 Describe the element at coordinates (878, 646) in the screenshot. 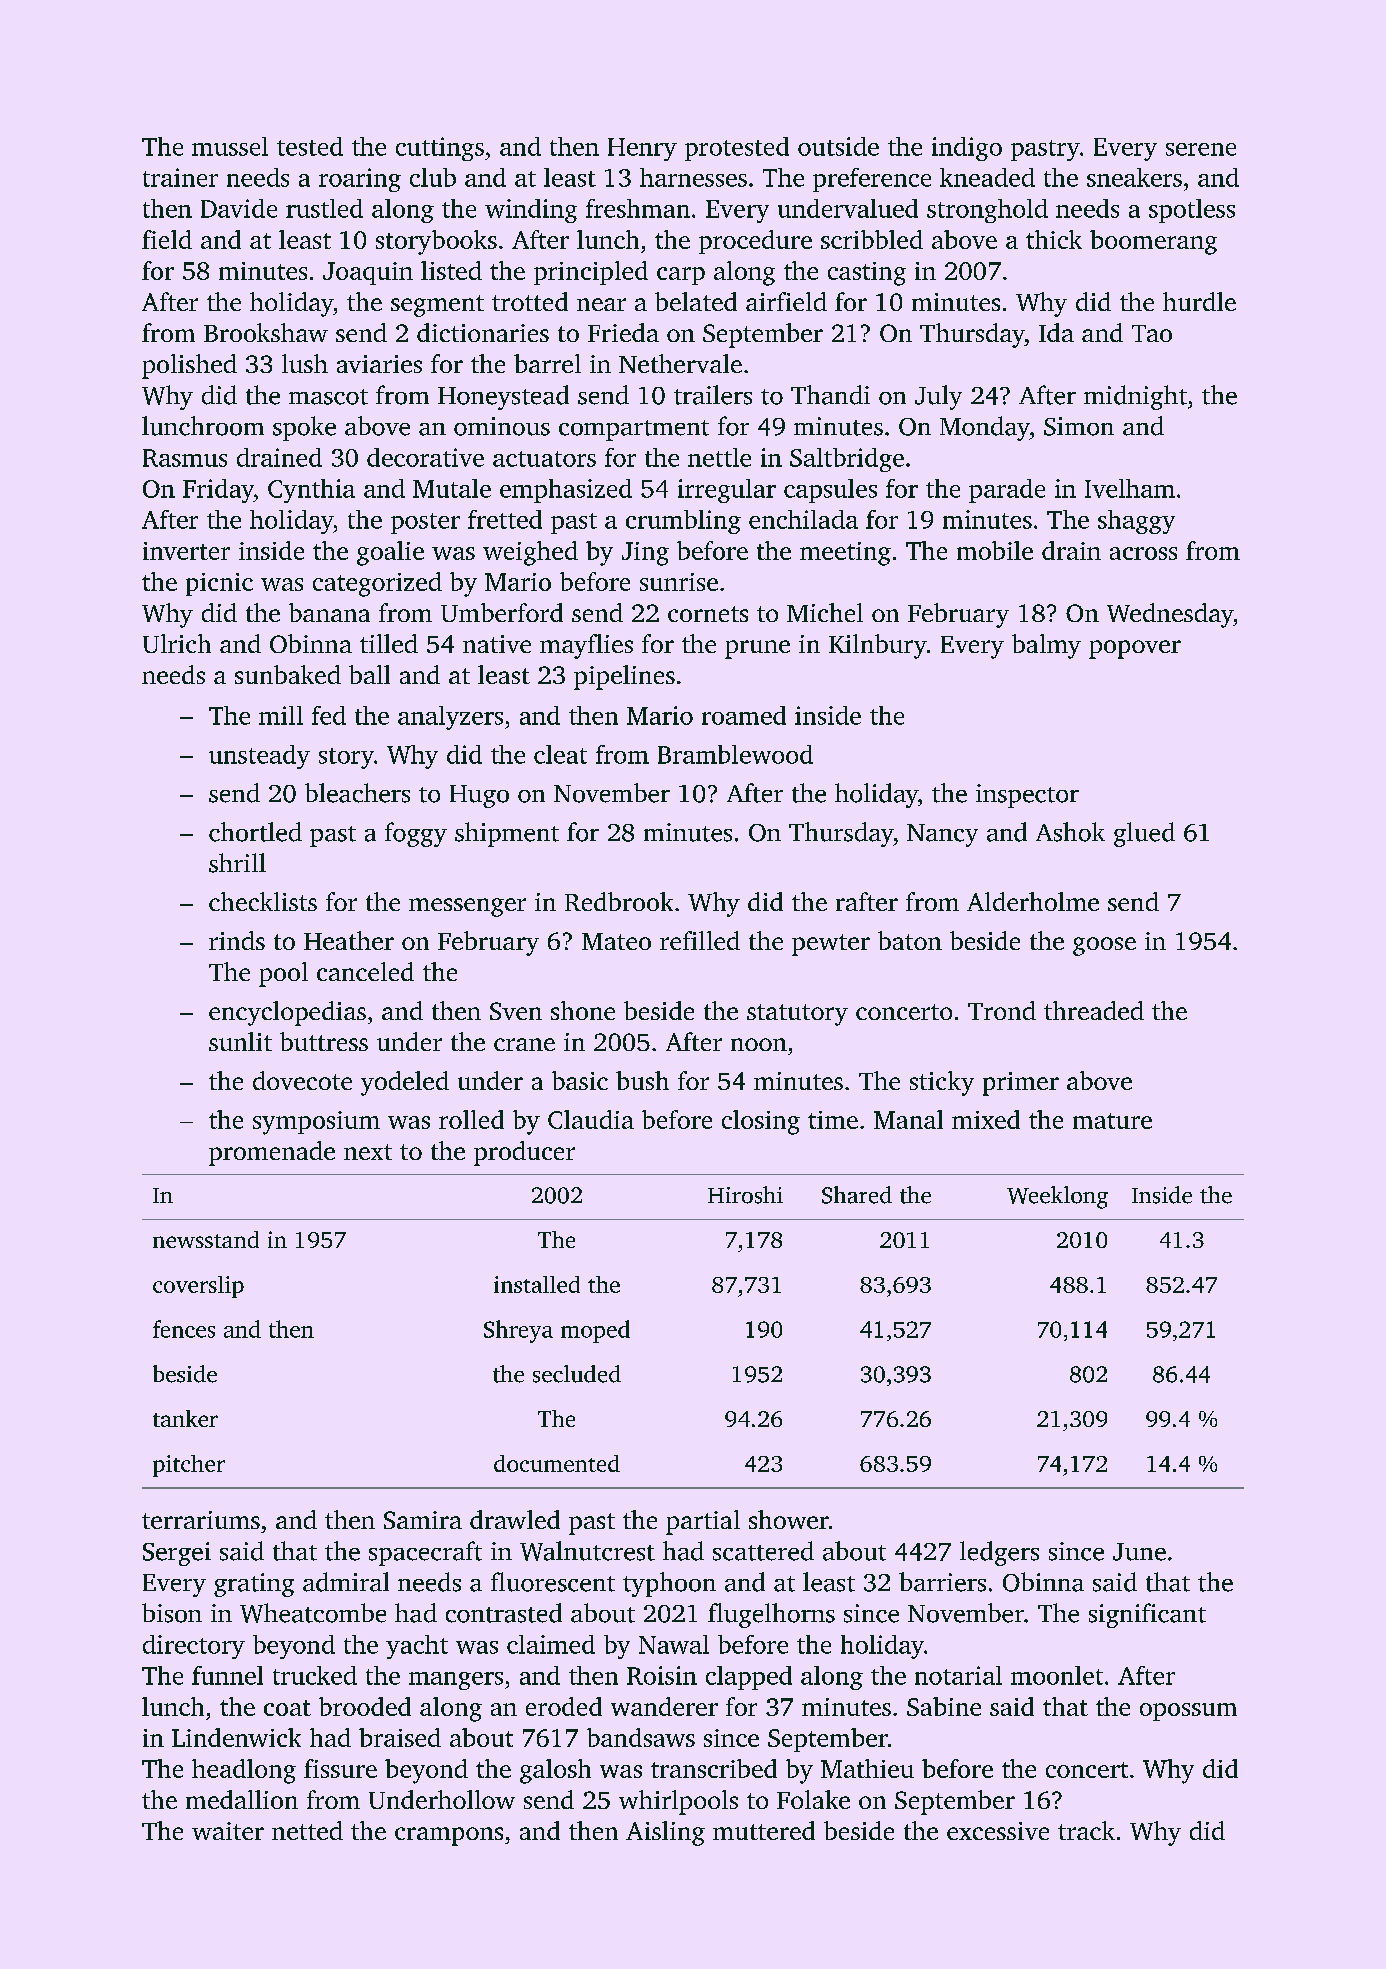

I see `Kilnbury` at that location.
